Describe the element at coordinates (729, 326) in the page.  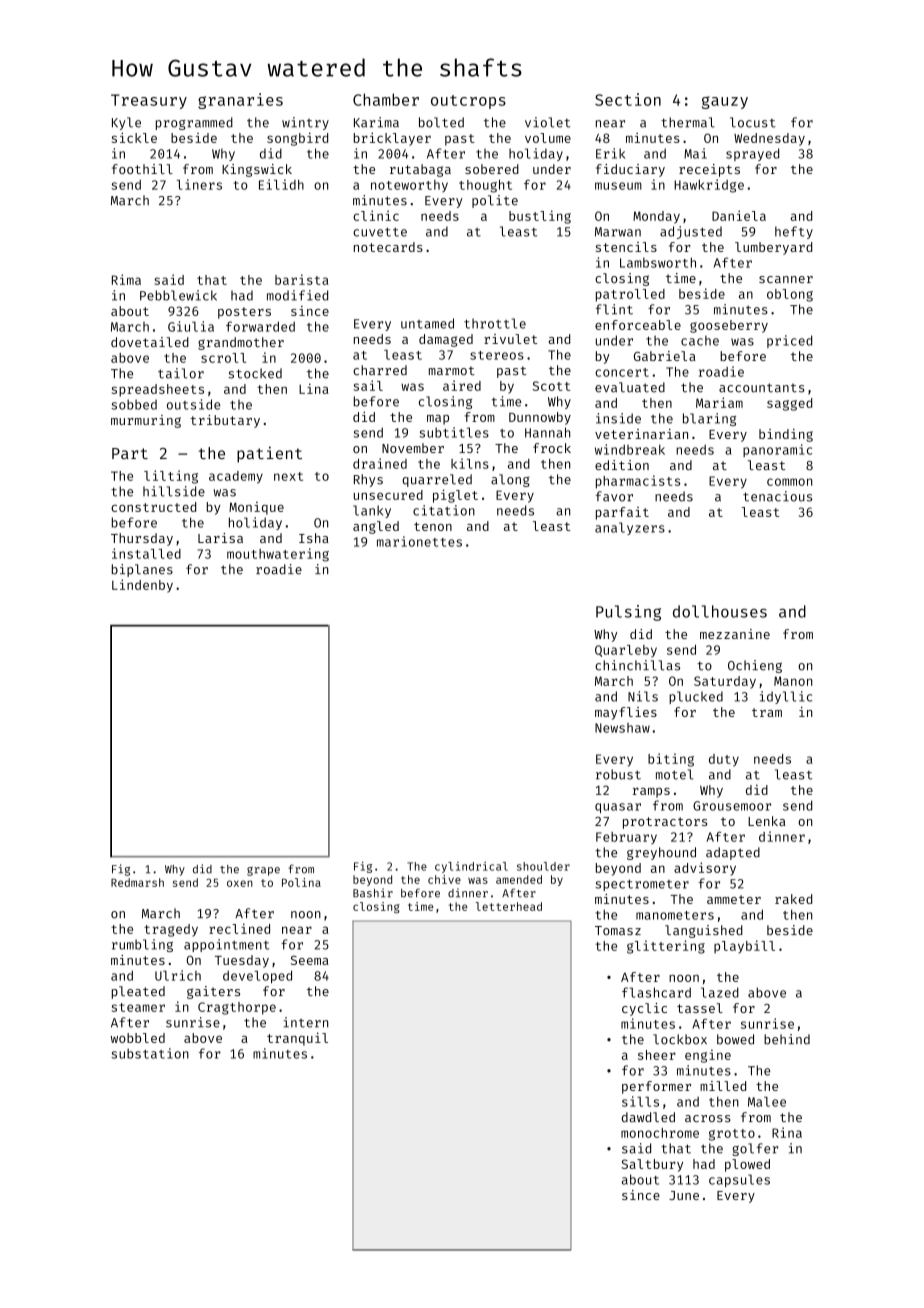
I see `gooseberry` at that location.
